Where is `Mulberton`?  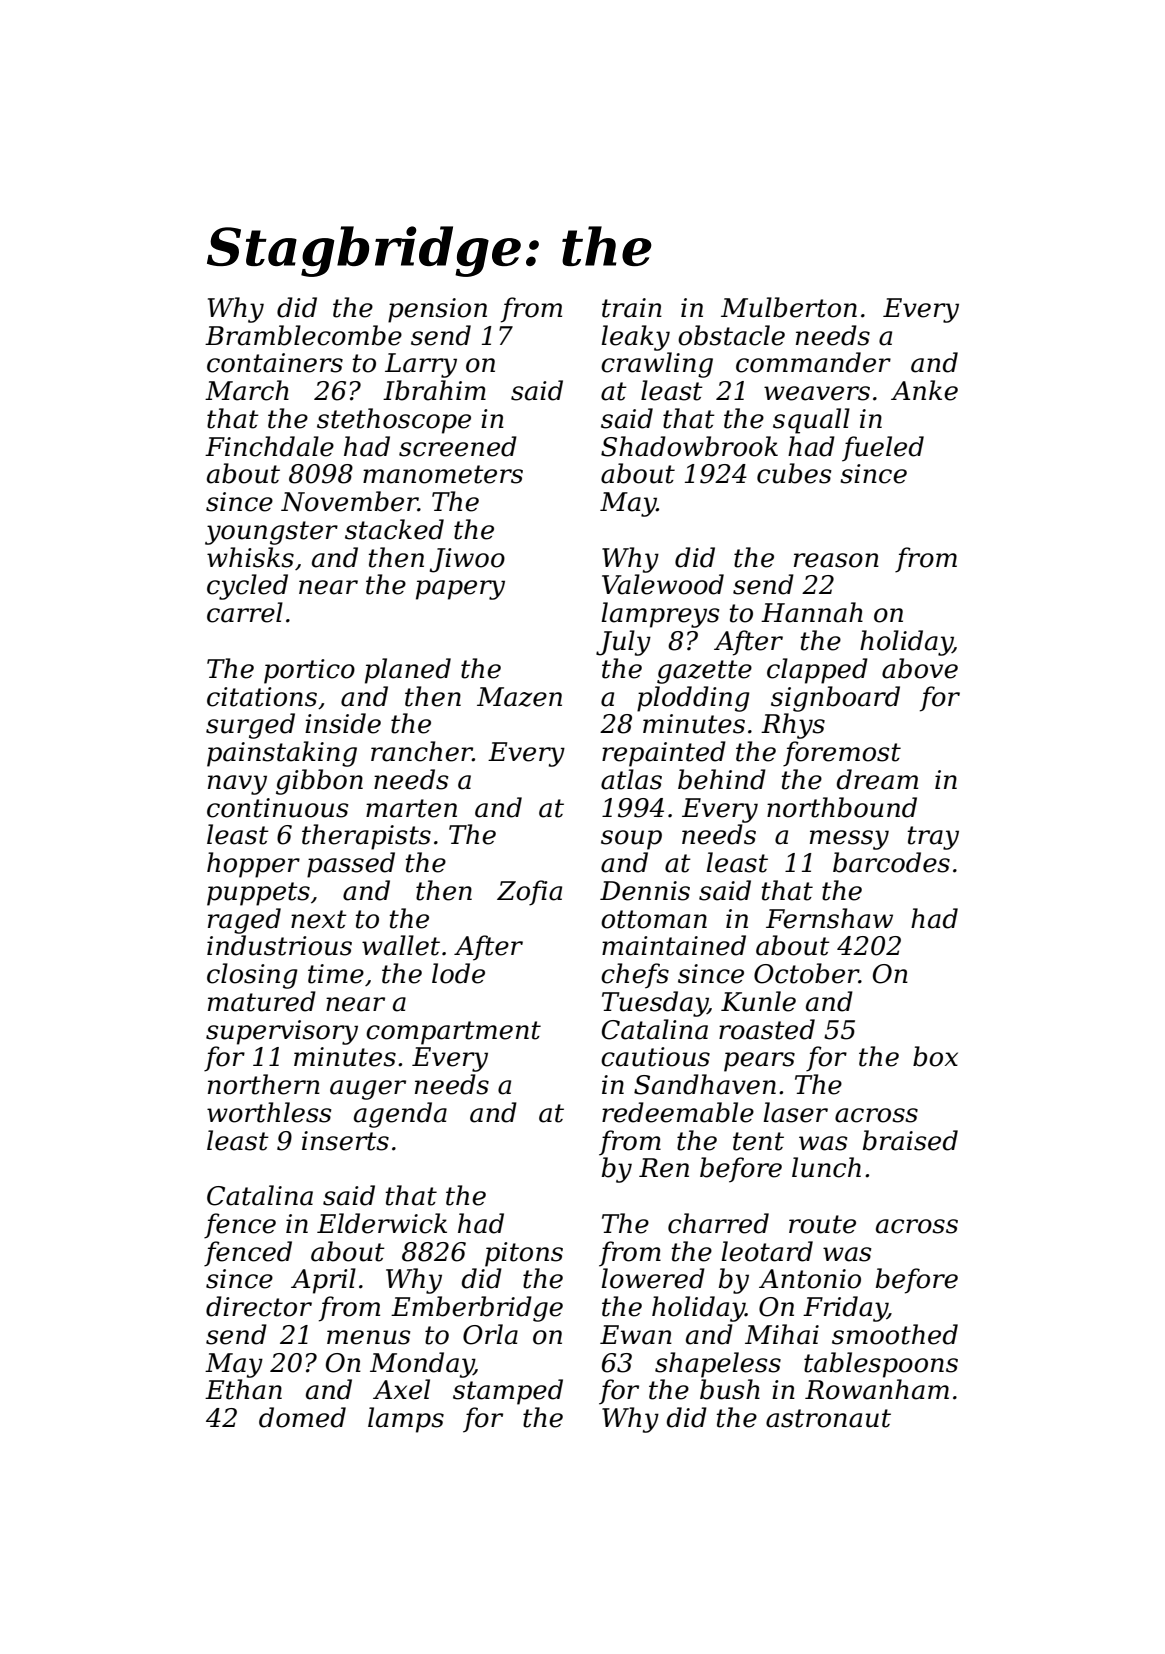 Mulberton is located at coordinates (789, 307).
